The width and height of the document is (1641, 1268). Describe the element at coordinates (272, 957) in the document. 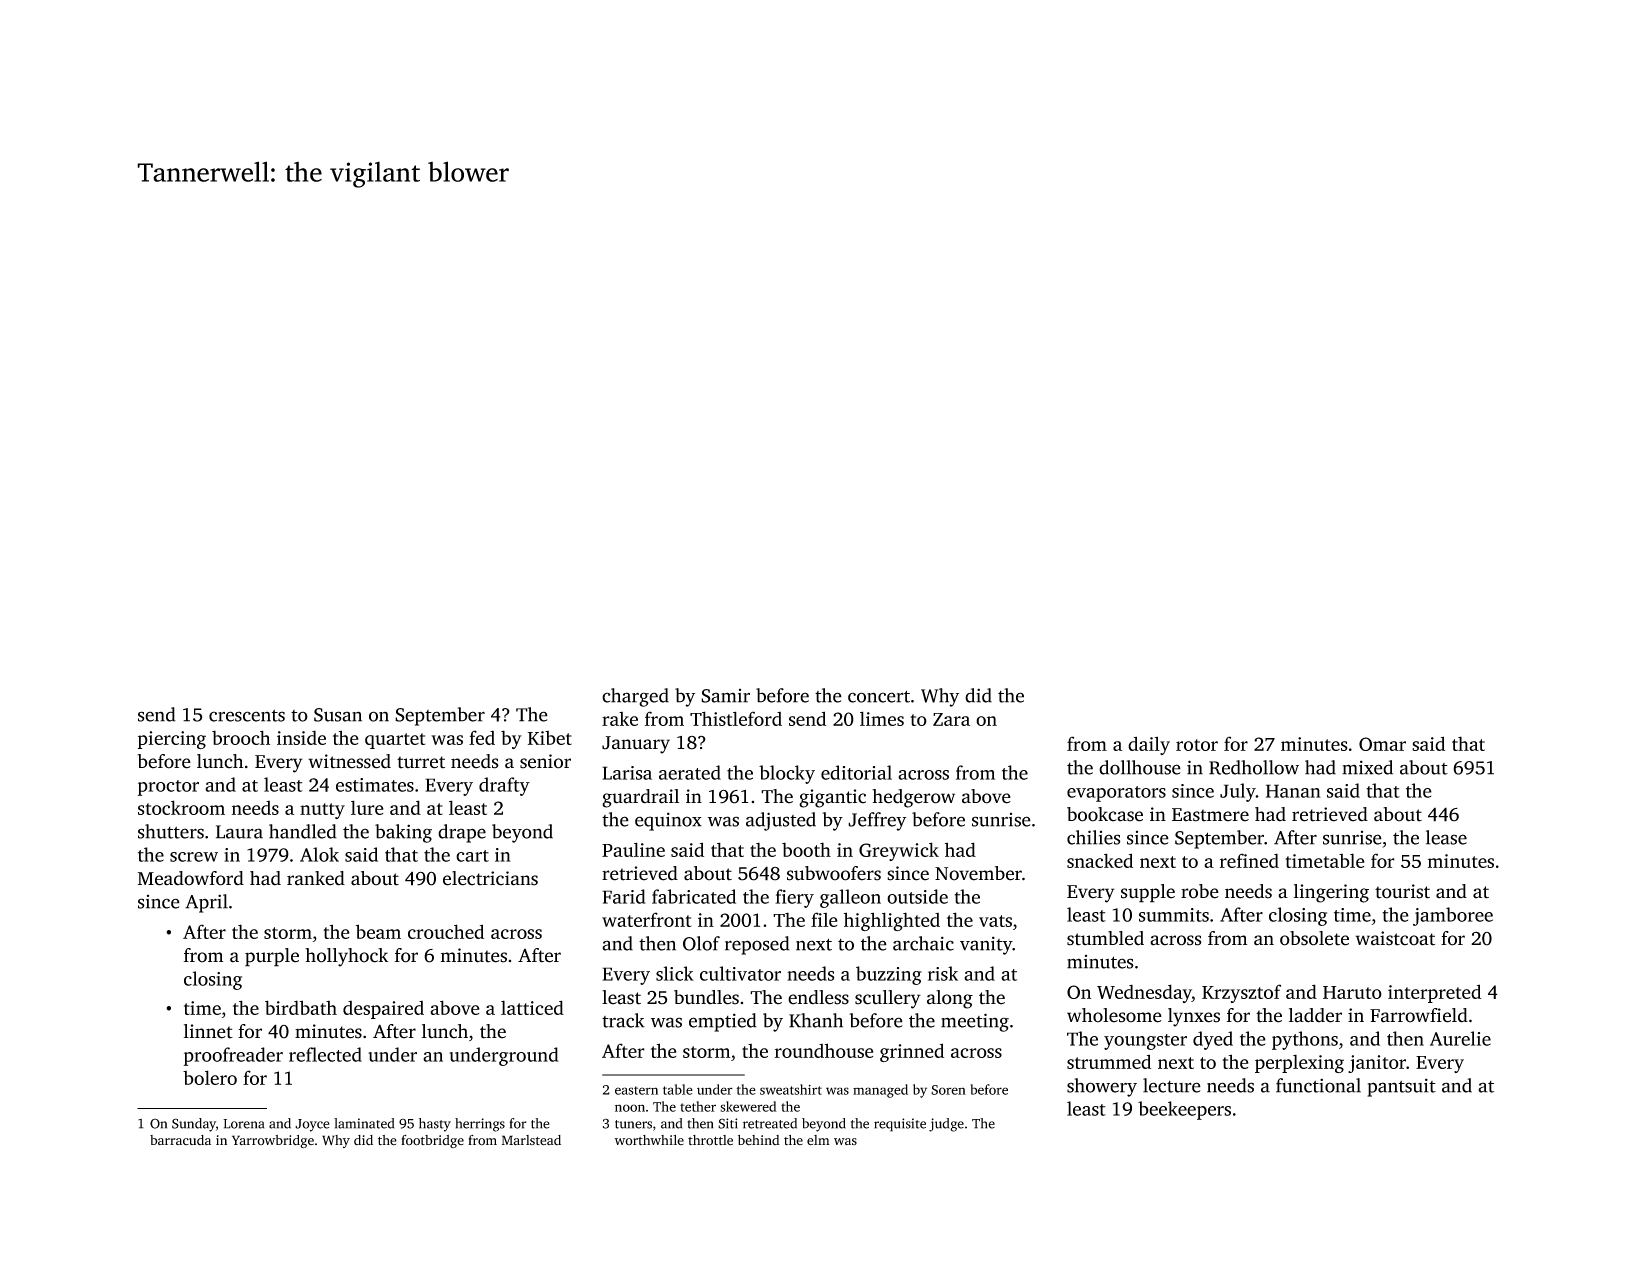

I see `purple` at that location.
